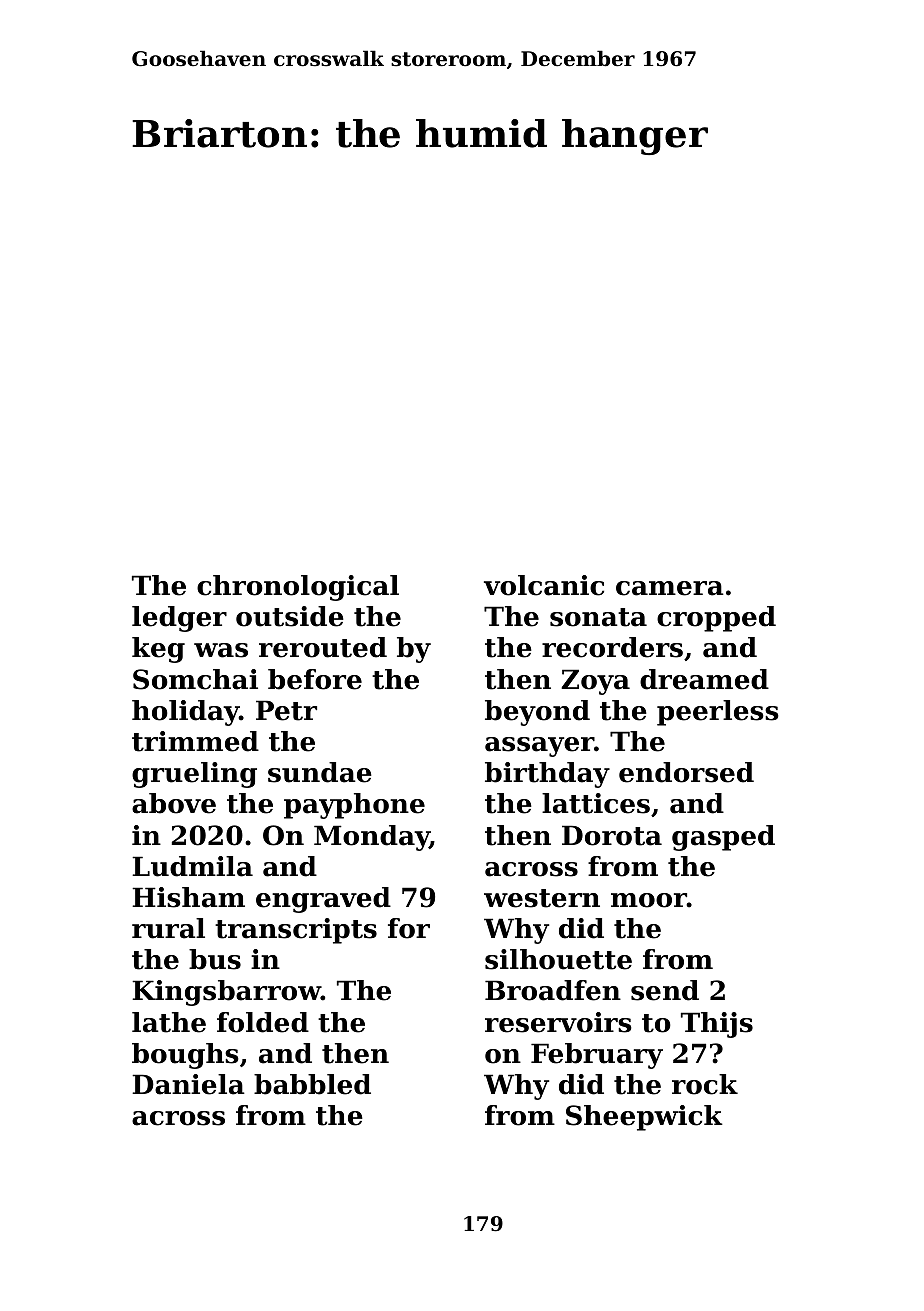 This screenshot has width=924, height=1311. I want to click on payphone, so click(354, 806).
